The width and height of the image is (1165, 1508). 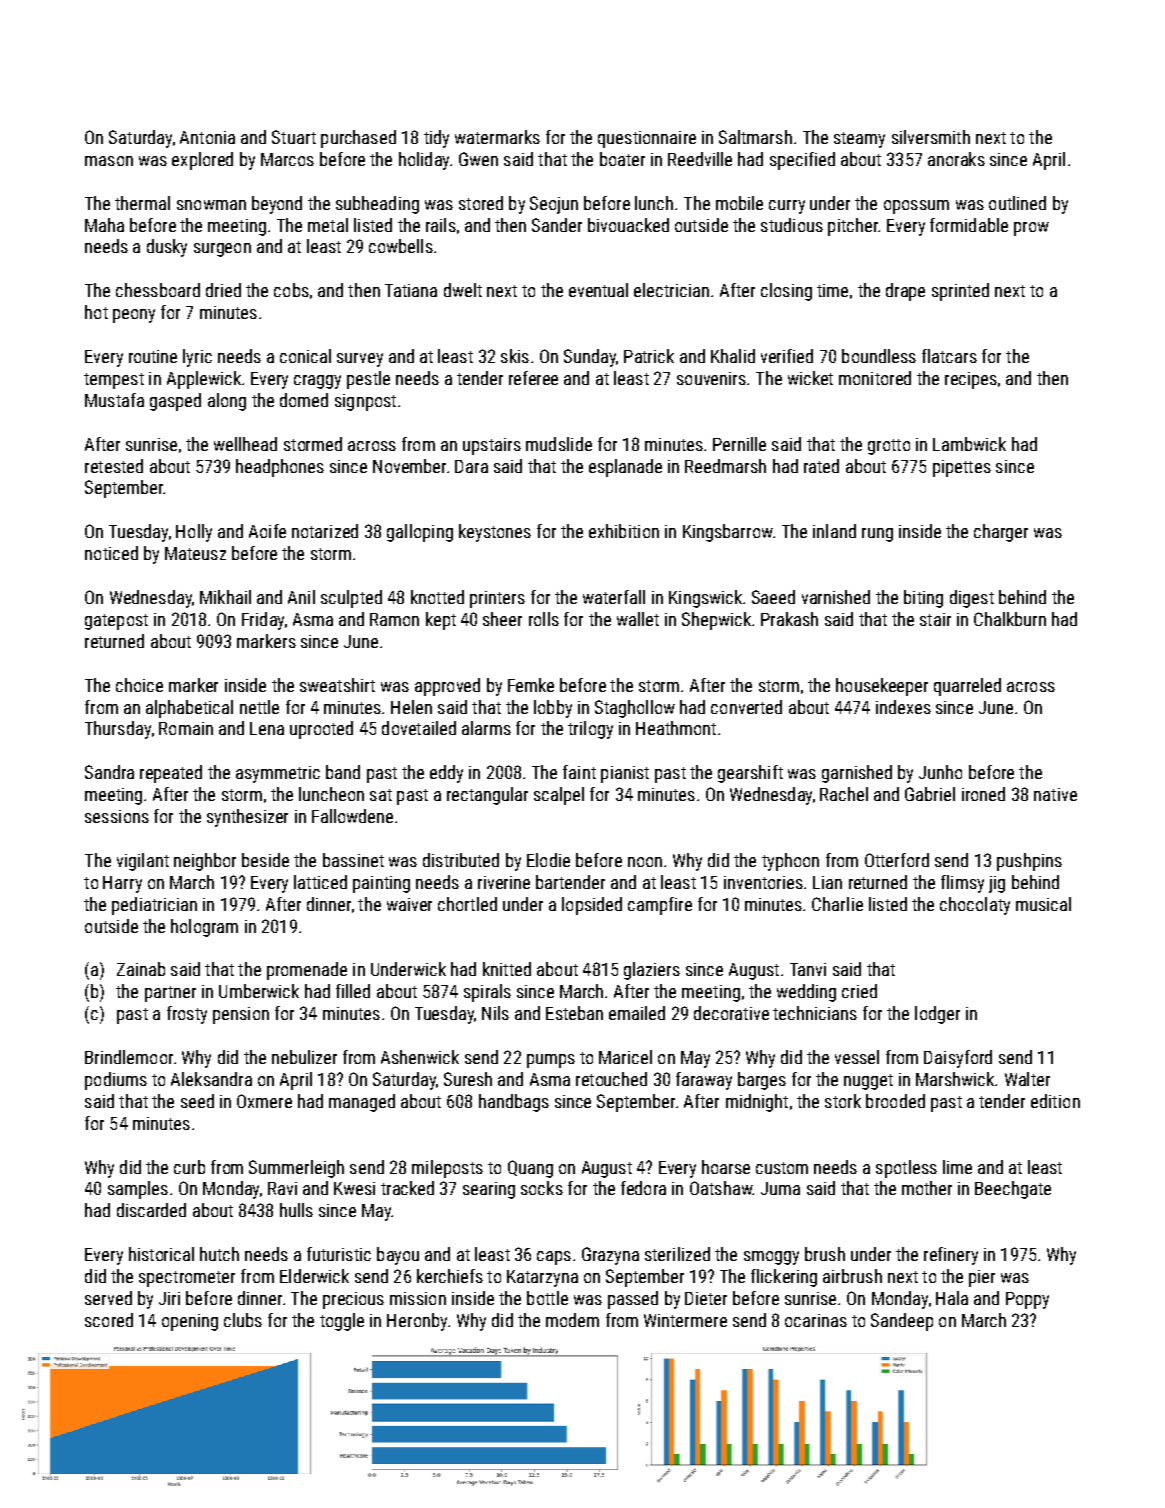 What do you see at coordinates (195, 553) in the image?
I see `Mateusz` at bounding box center [195, 553].
